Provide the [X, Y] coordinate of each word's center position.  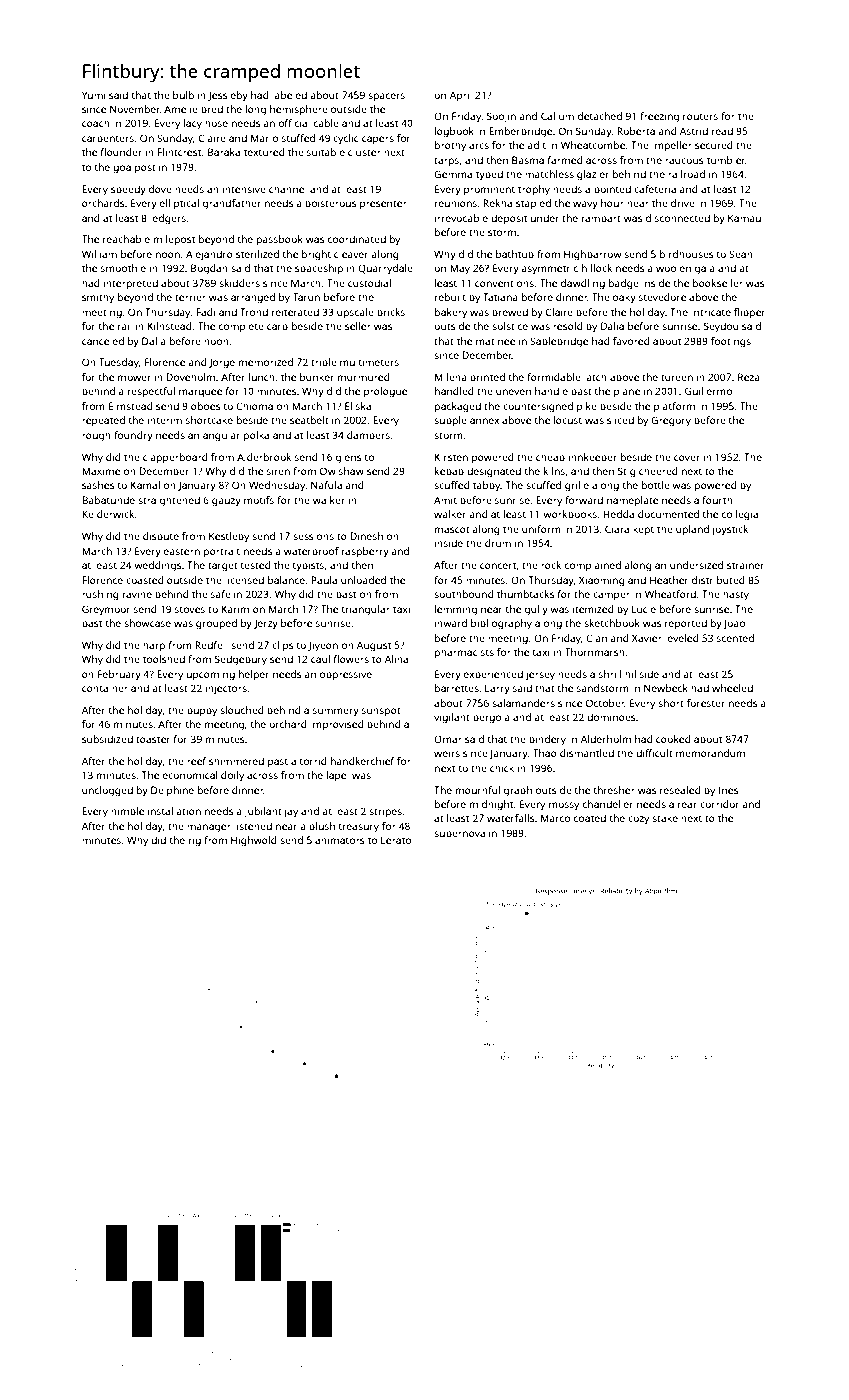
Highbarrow [592, 255]
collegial [741, 515]
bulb [183, 95]
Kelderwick [108, 514]
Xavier [647, 638]
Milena [451, 377]
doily [232, 776]
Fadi [205, 312]
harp [154, 646]
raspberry [365, 552]
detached [600, 116]
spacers [386, 97]
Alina [396, 659]
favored [631, 341]
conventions [504, 283]
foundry [133, 436]
